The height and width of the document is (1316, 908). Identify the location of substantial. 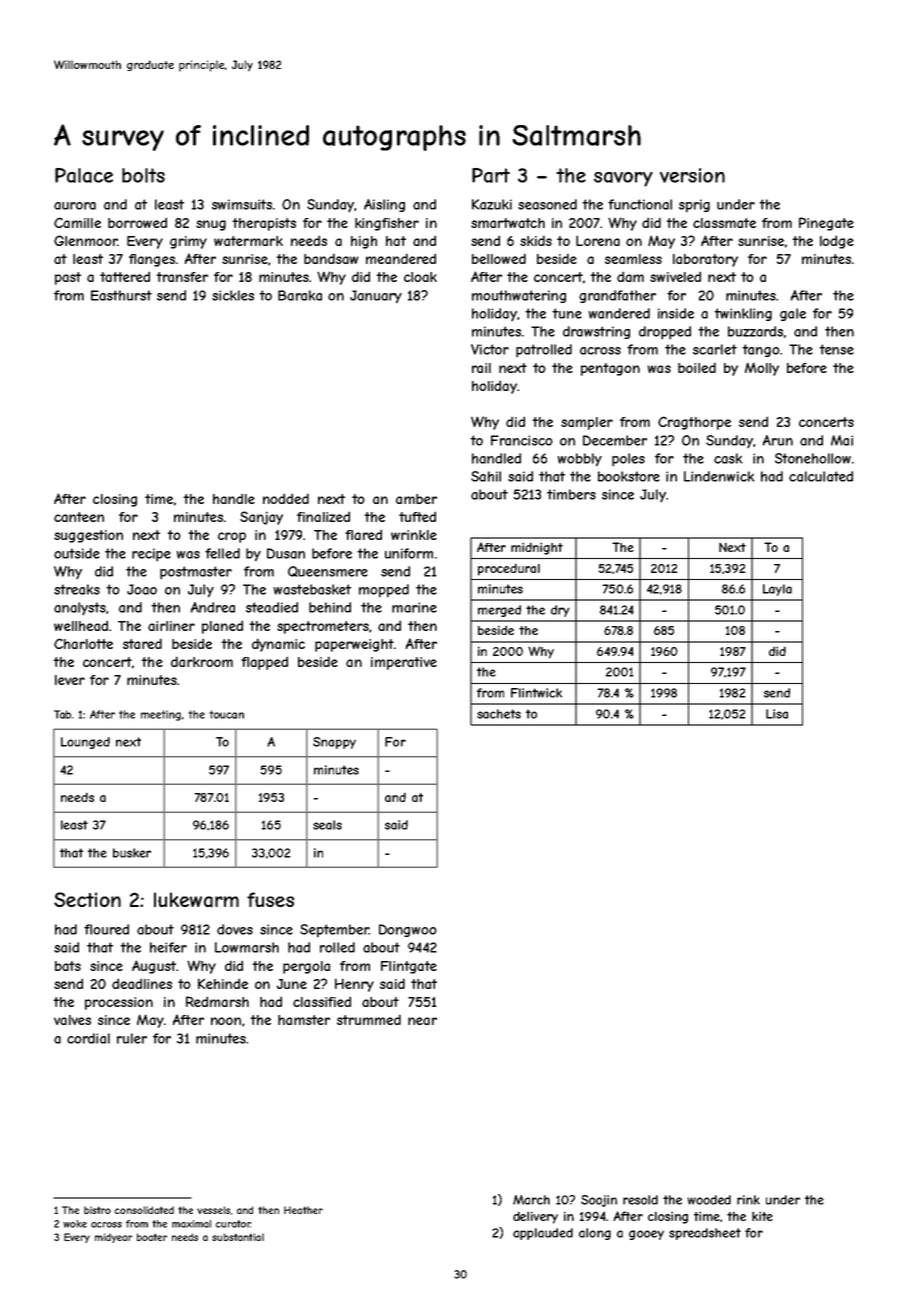
(238, 1237).
